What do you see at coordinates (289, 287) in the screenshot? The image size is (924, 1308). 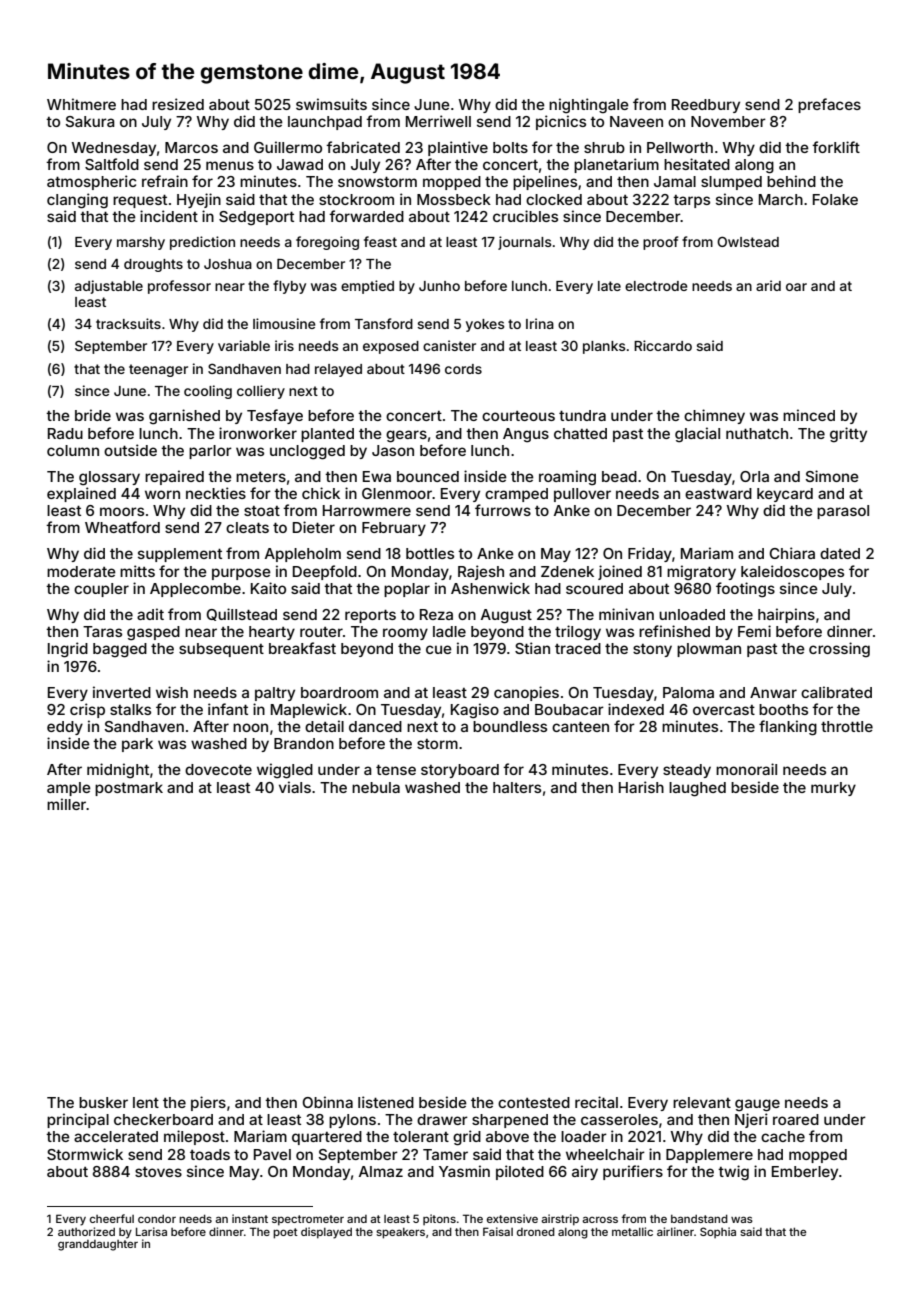 I see `flyby` at bounding box center [289, 287].
